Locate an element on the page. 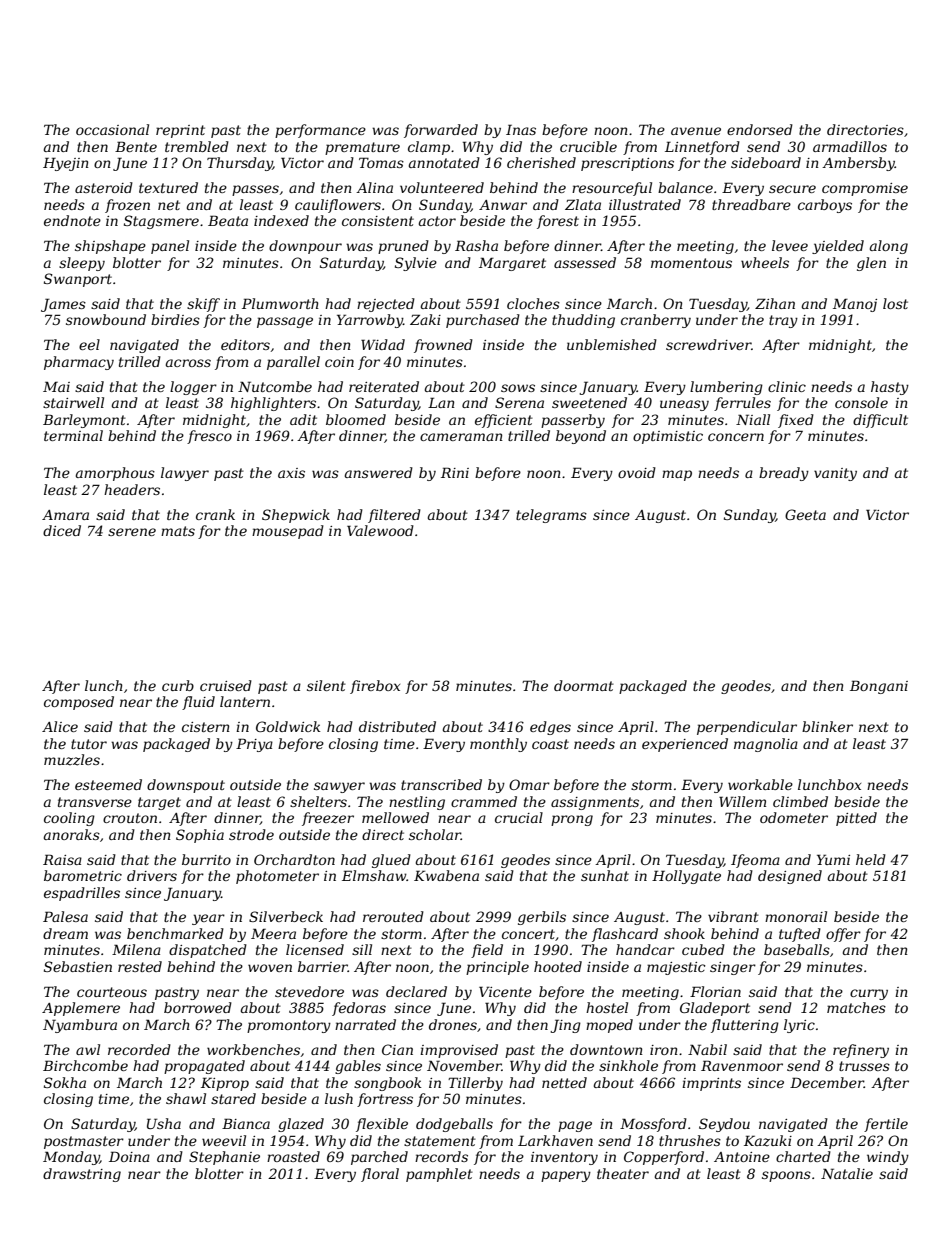  Willem is located at coordinates (742, 801).
